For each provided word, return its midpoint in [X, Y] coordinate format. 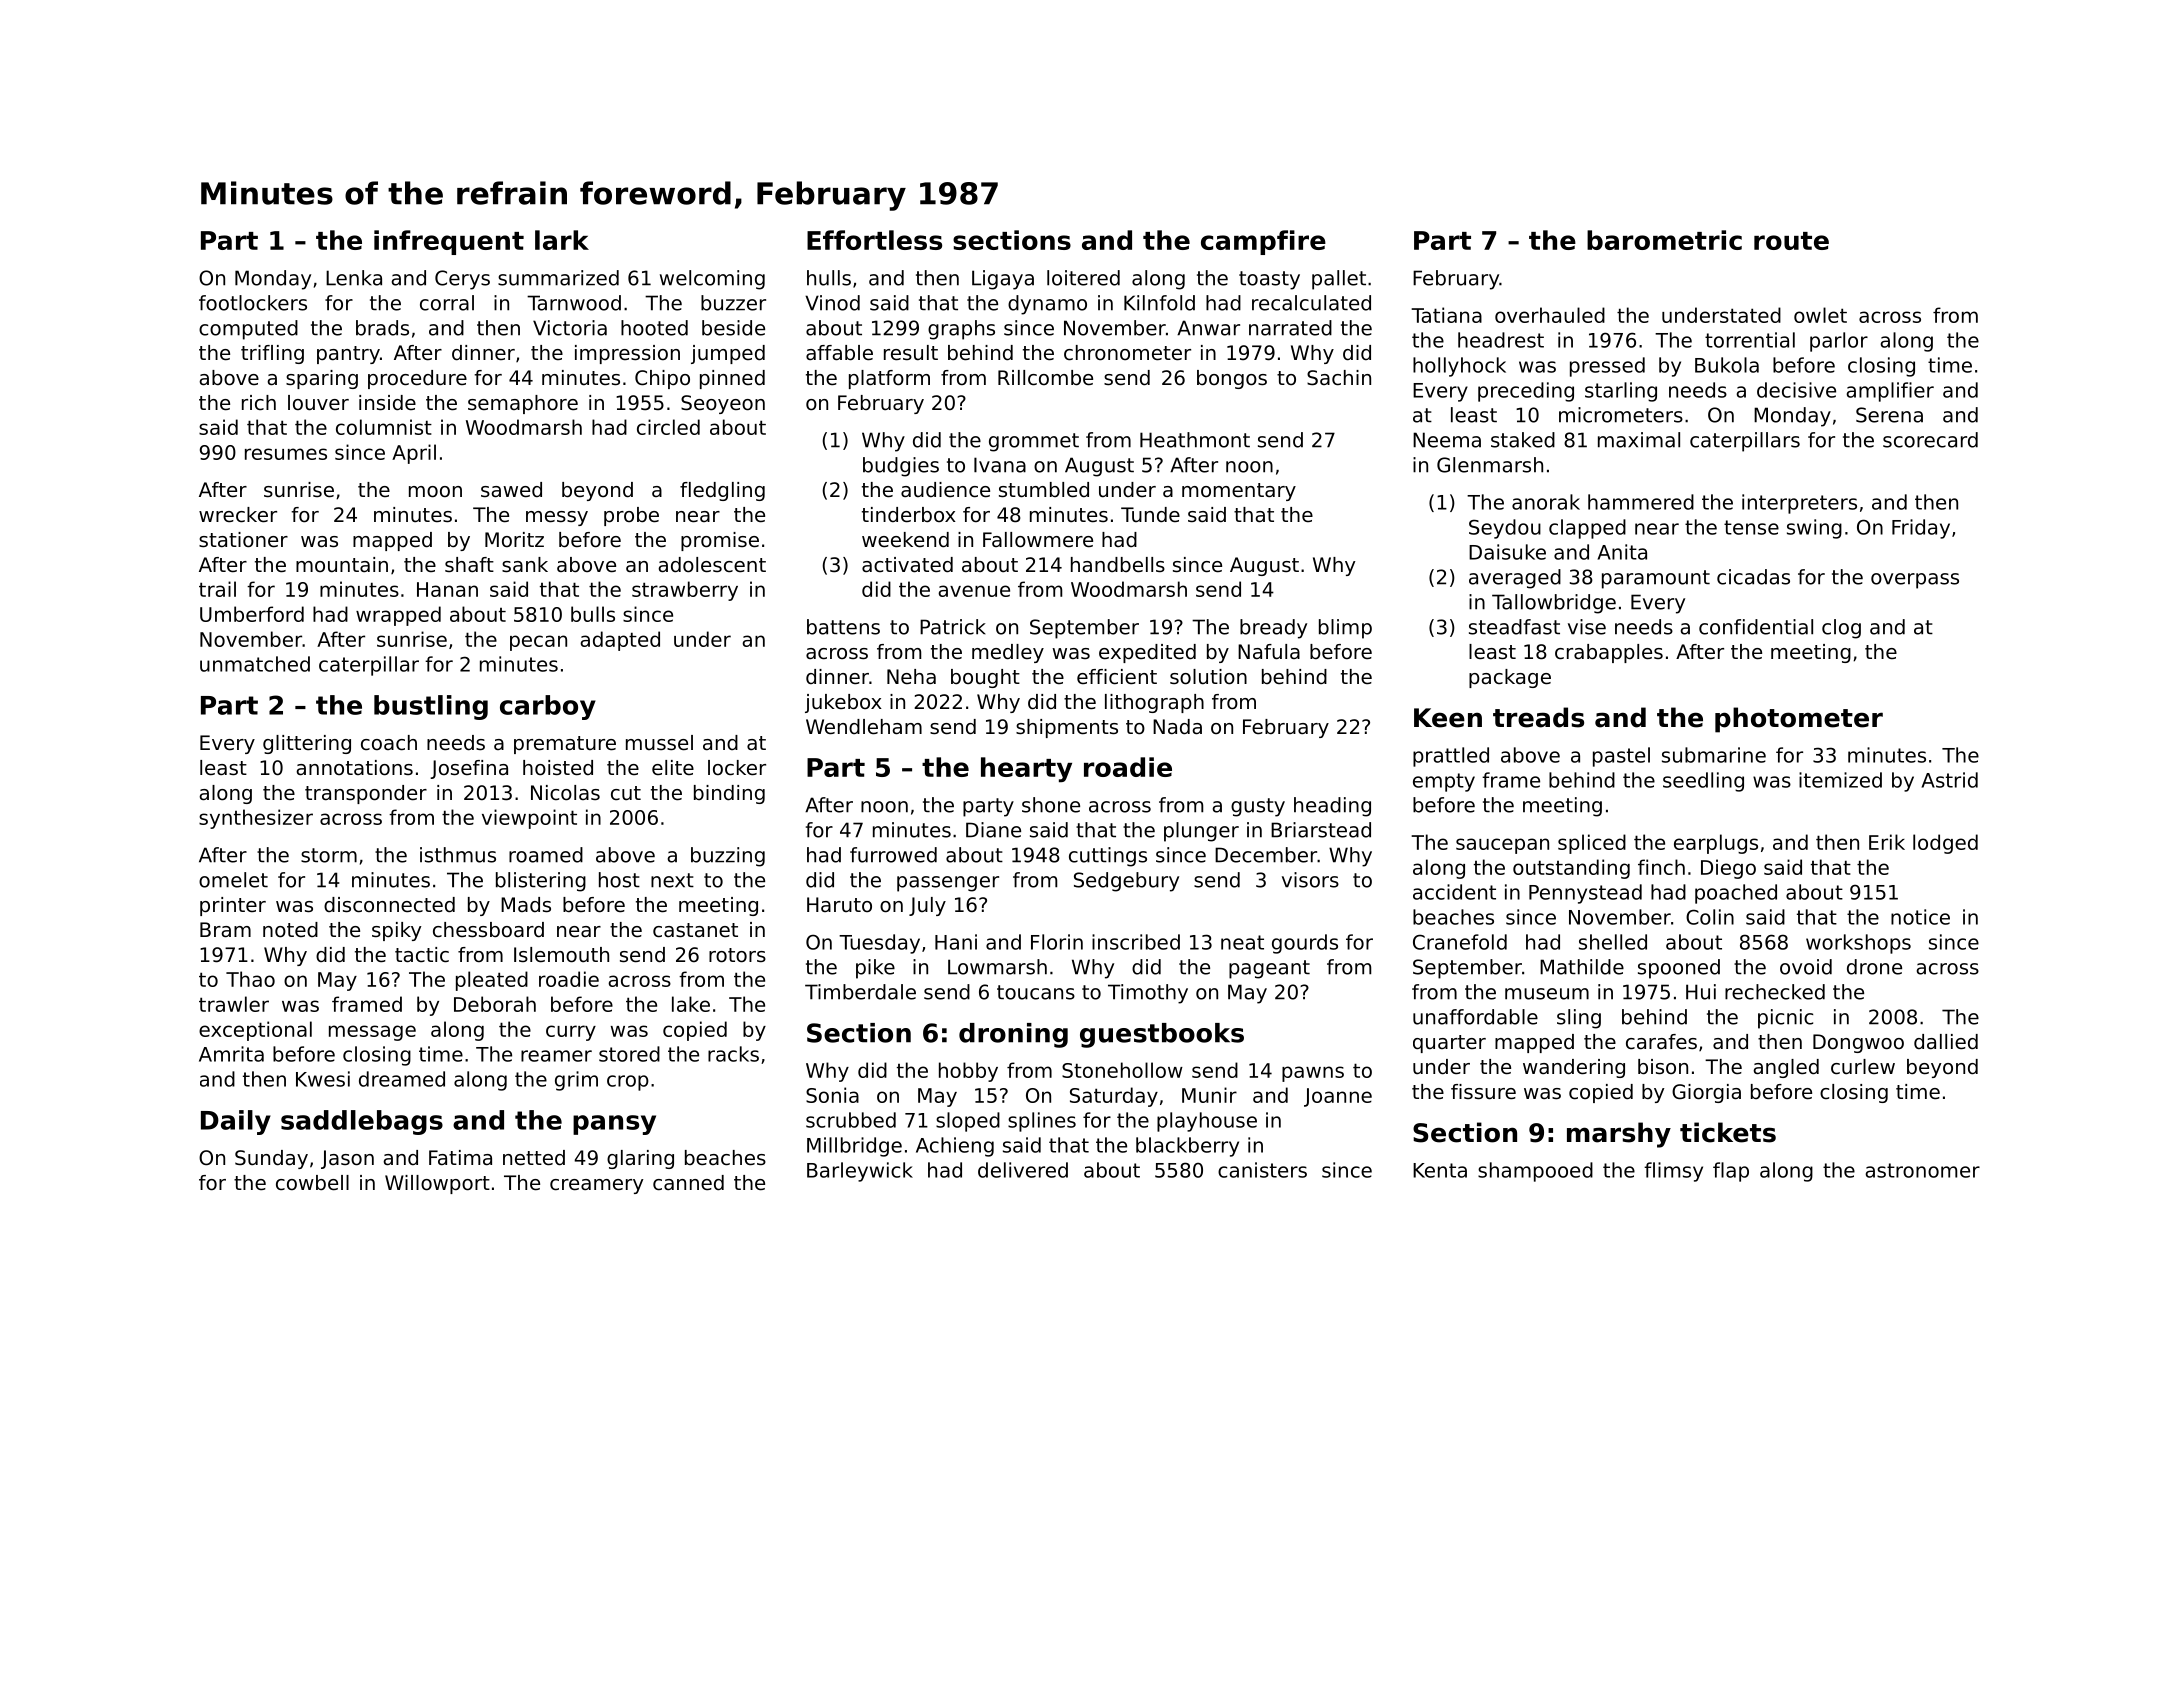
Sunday [271, 1159]
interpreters [1799, 504]
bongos [1232, 379]
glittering [307, 744]
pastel [1621, 757]
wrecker [238, 515]
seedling [1703, 782]
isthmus [458, 855]
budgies [901, 467]
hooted [654, 328]
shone [1051, 805]
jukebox [843, 703]
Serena [1889, 415]
